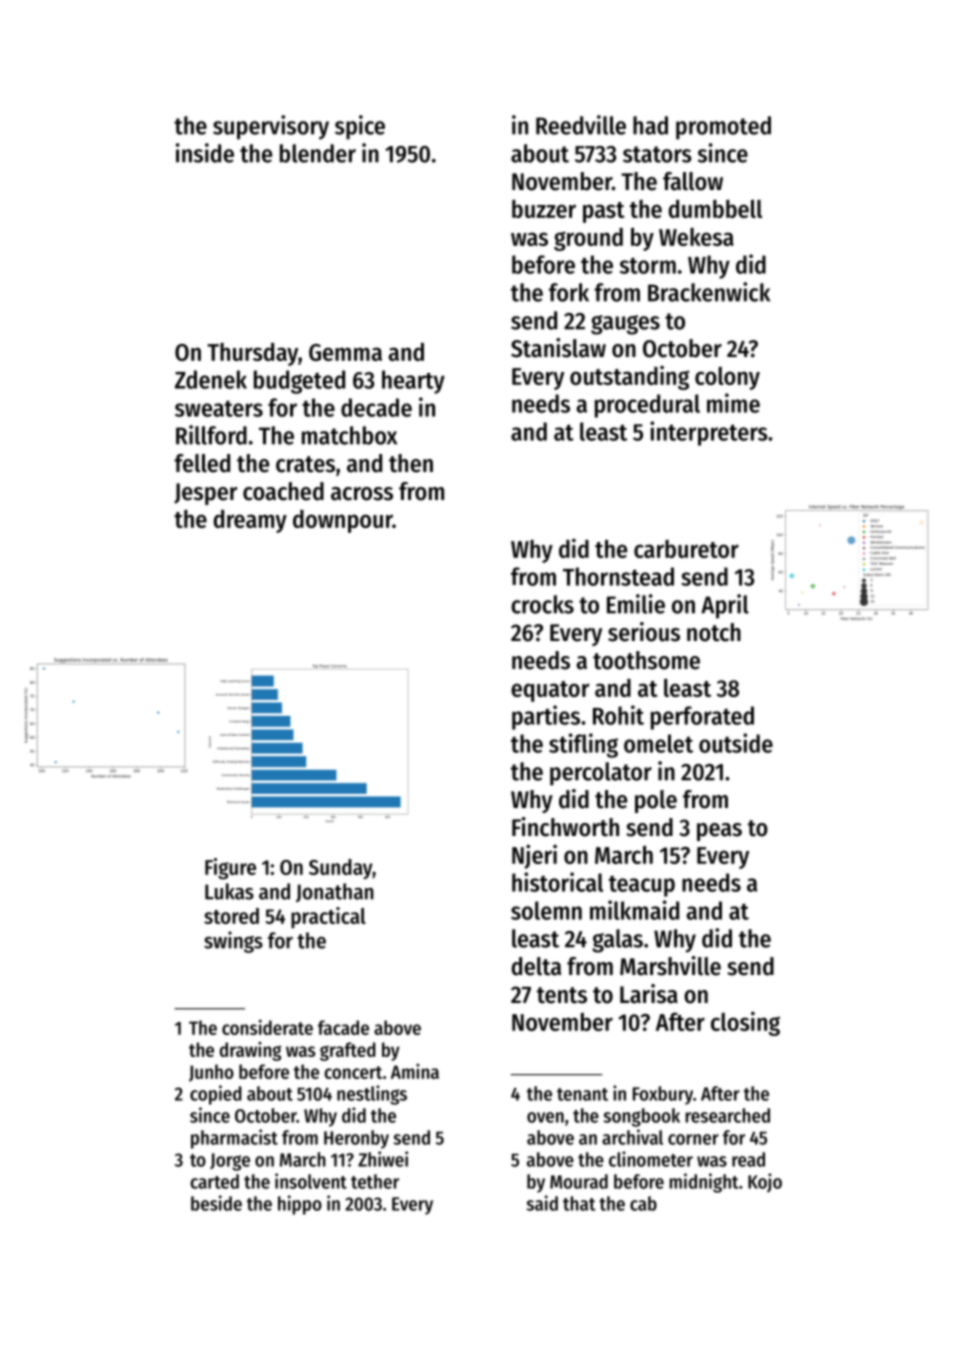  I want to click on dreamy, so click(250, 521).
